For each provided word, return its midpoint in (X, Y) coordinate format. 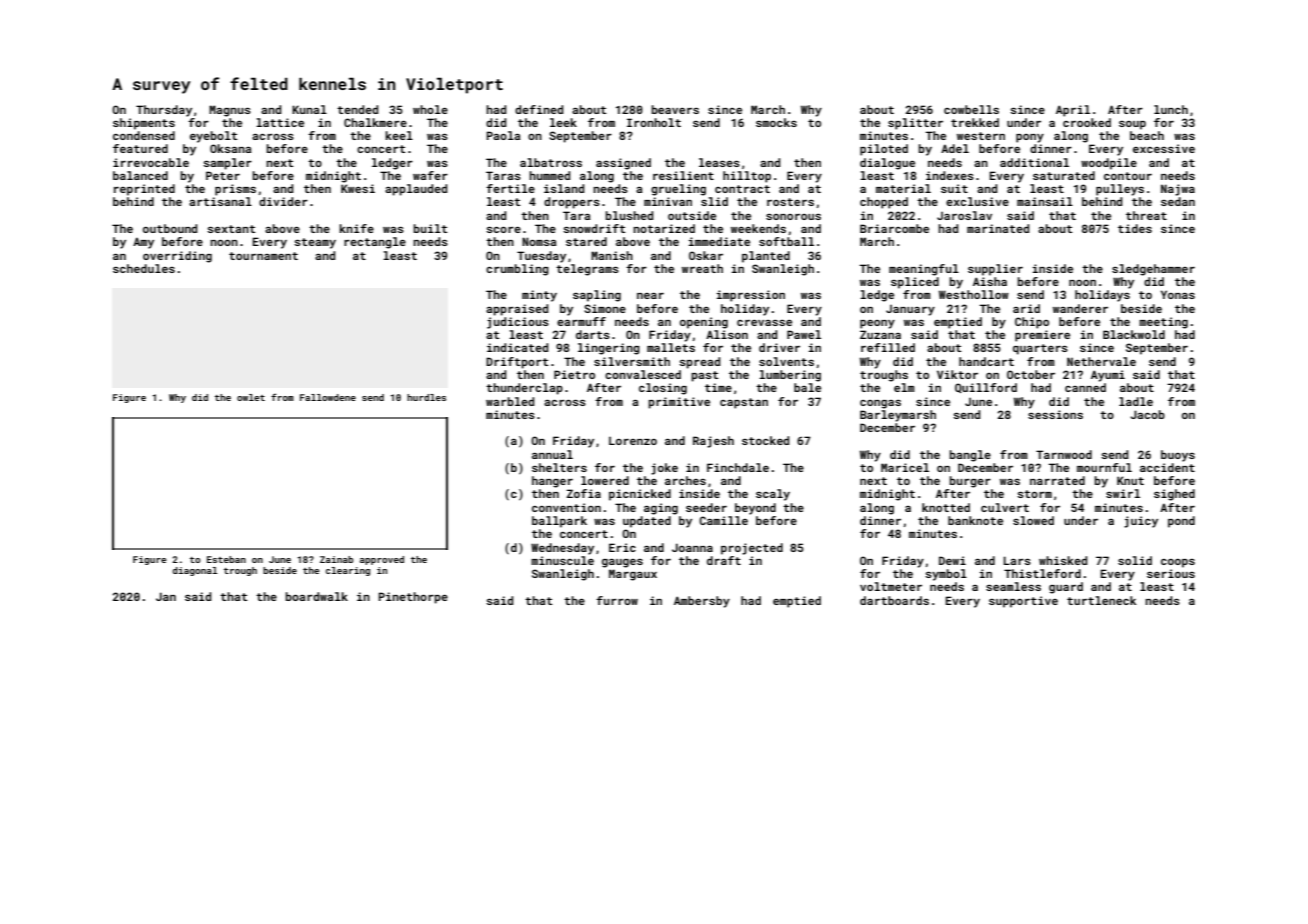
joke (664, 469)
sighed (1174, 495)
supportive (1023, 602)
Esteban (226, 559)
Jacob (1147, 414)
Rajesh (713, 442)
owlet (251, 397)
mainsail (1045, 201)
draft (724, 560)
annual (552, 454)
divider (283, 201)
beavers (675, 109)
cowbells (971, 109)
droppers (572, 203)
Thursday (164, 111)
